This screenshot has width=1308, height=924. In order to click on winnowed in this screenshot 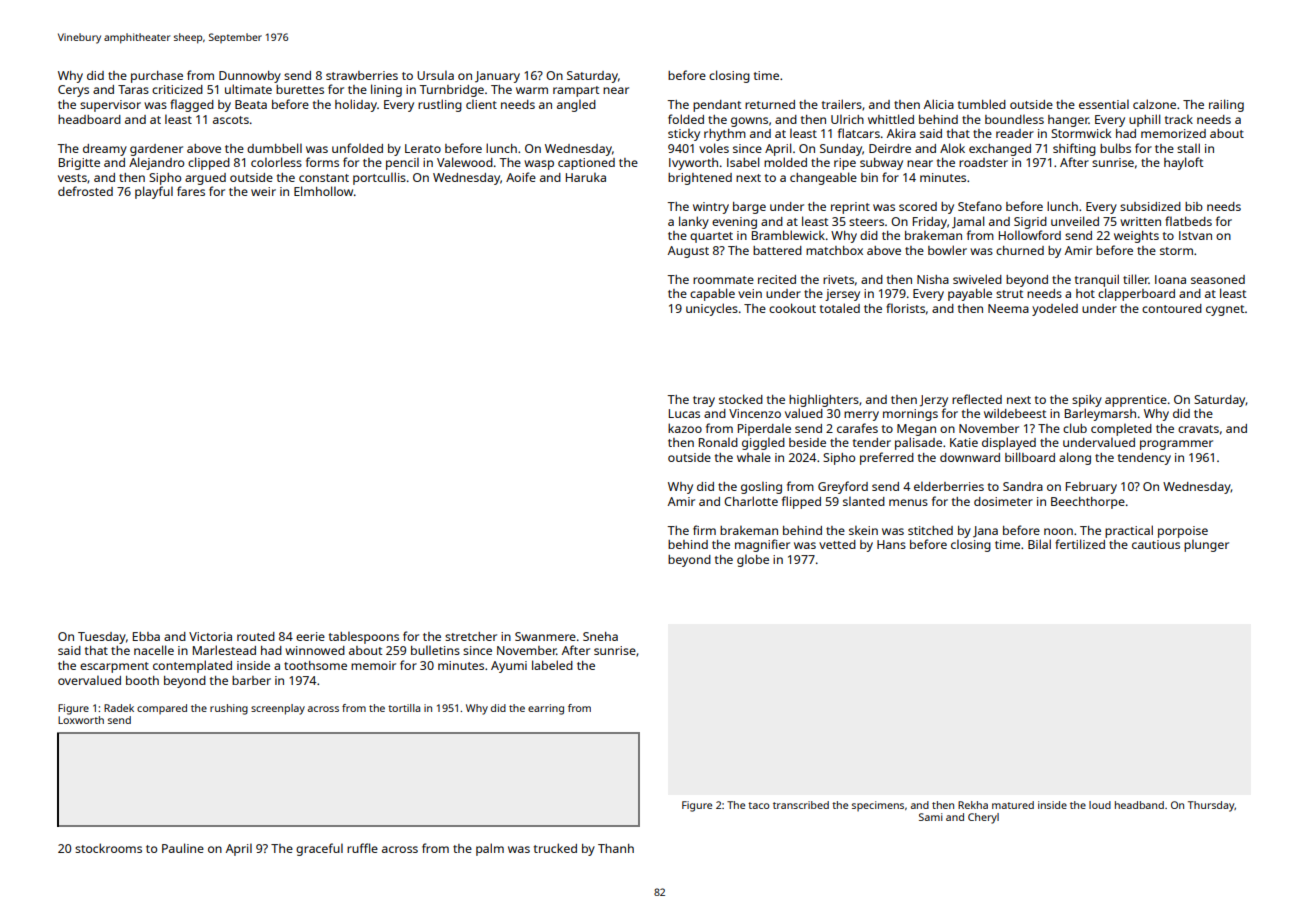, I will do `click(315, 650)`.
